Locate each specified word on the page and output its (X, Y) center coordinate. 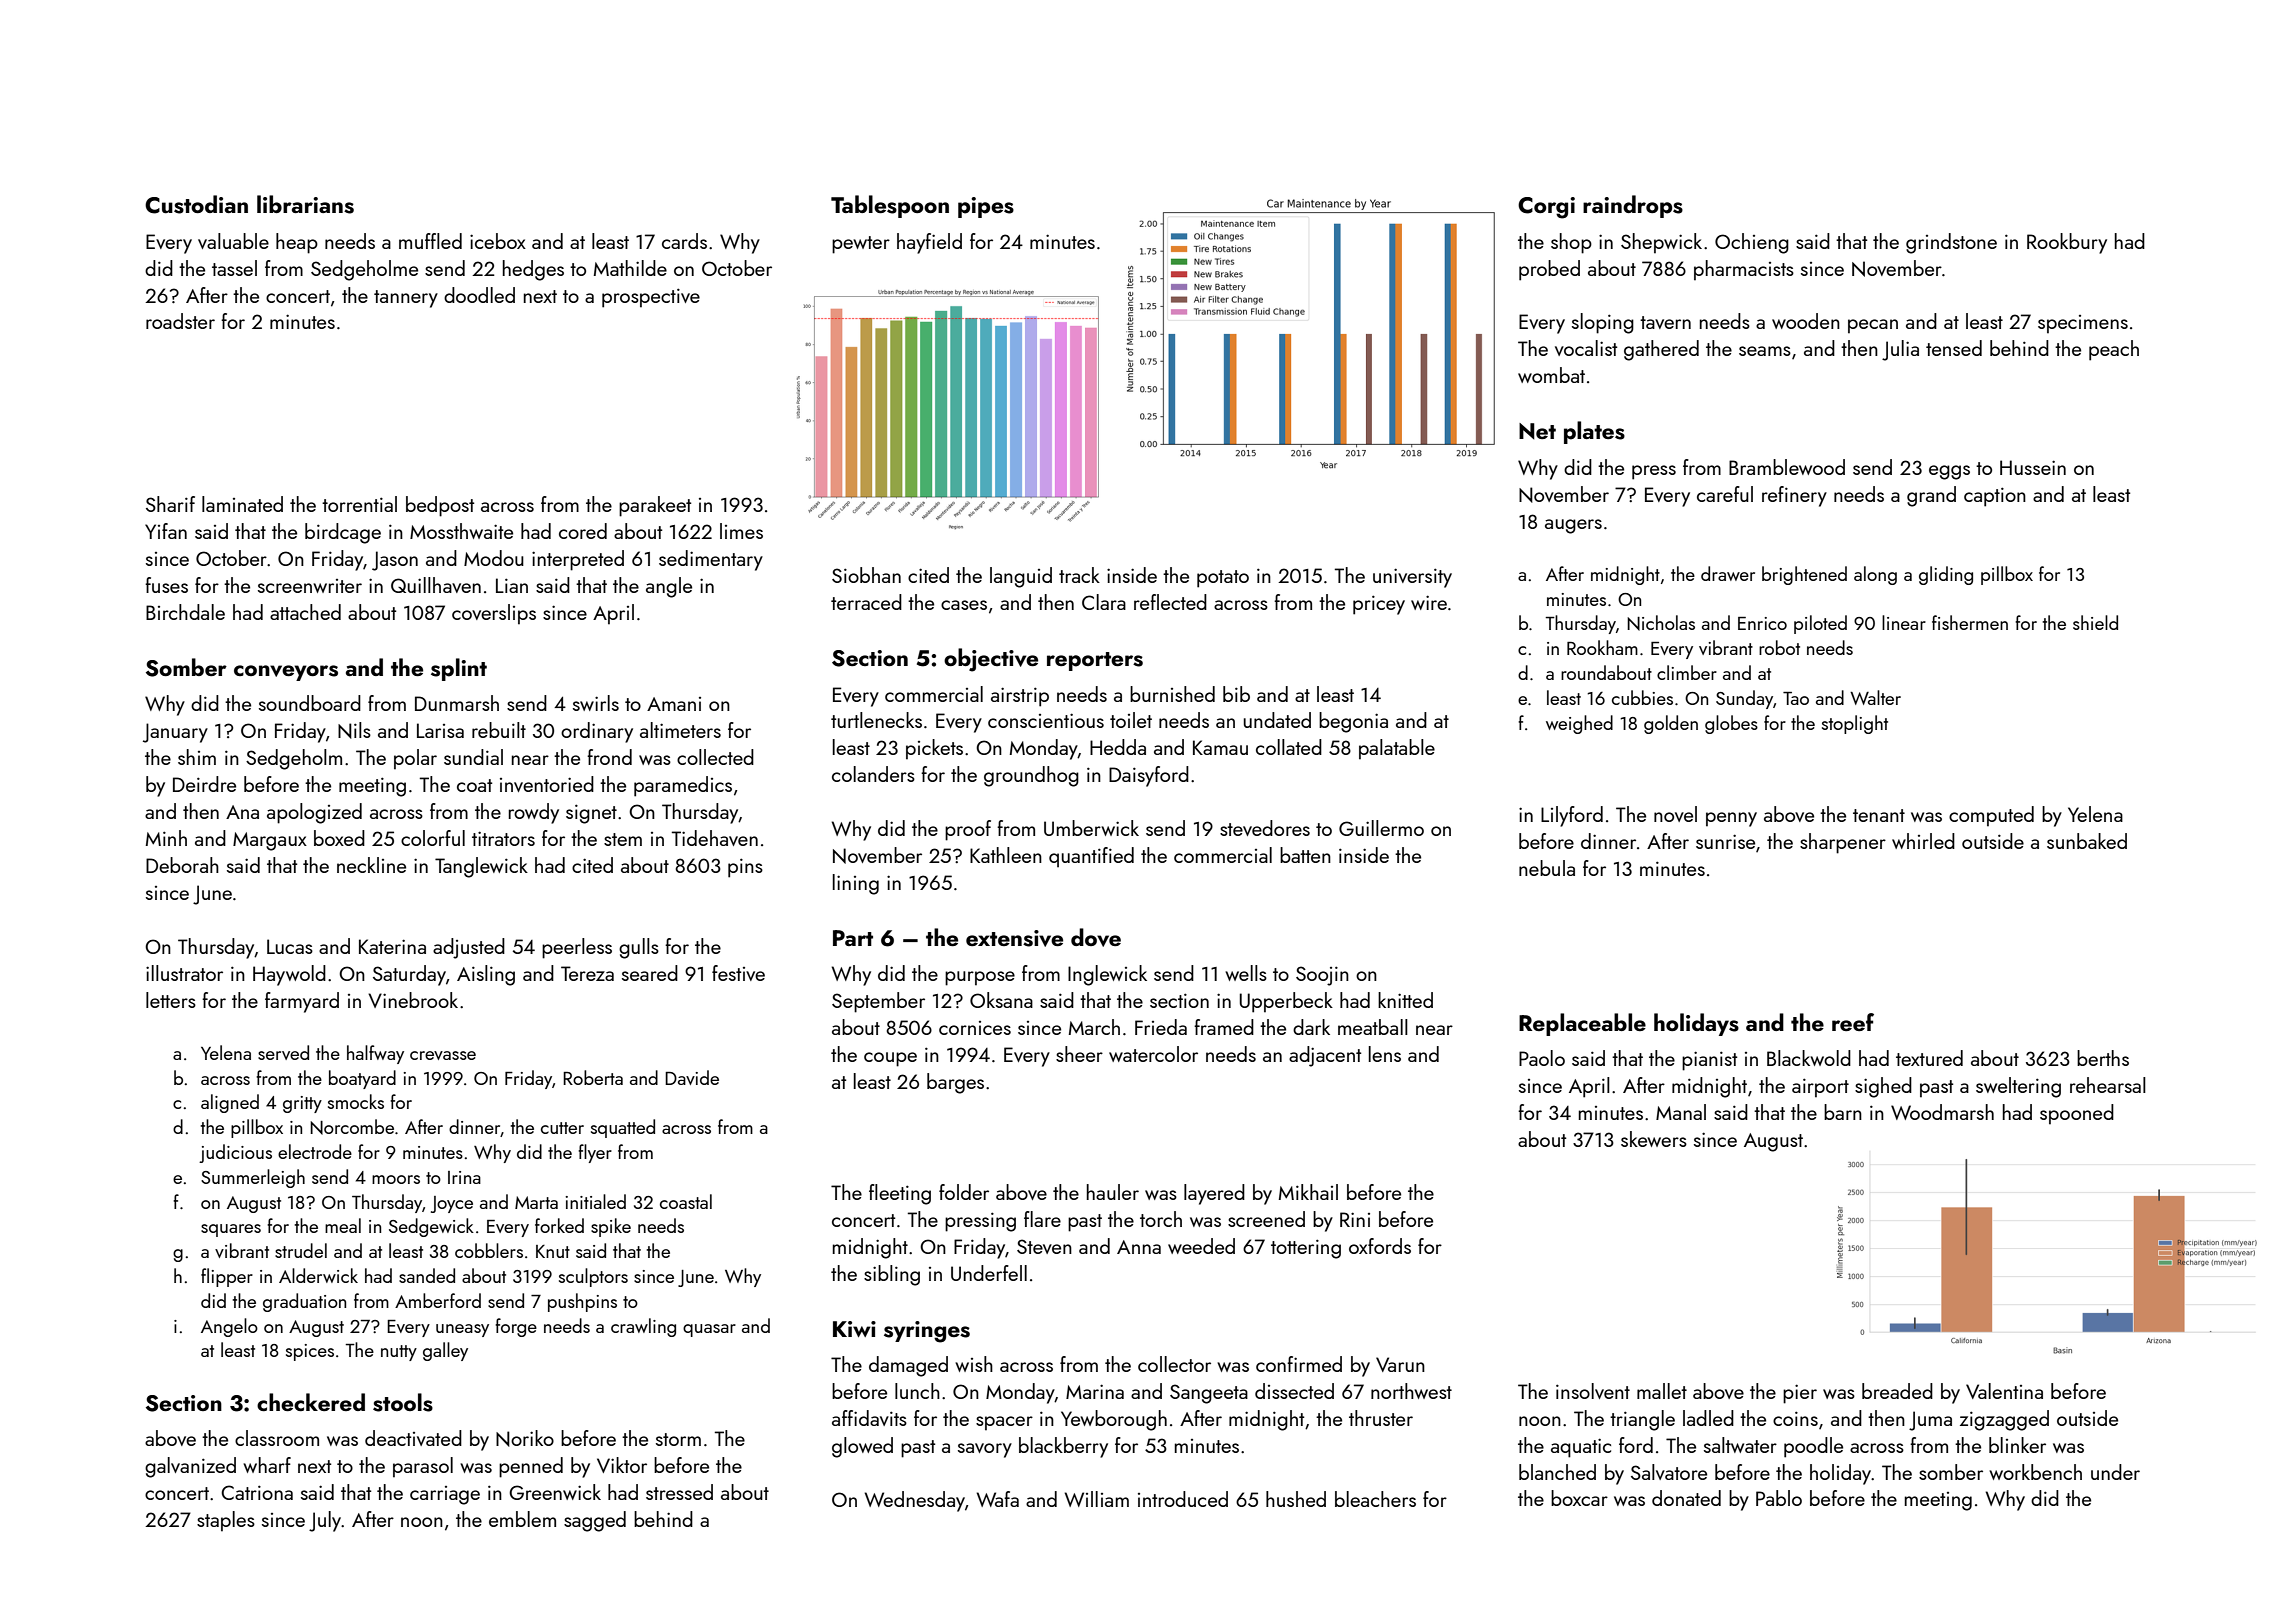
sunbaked (2087, 841)
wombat (1551, 375)
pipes (986, 207)
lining (856, 884)
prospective (651, 298)
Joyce (452, 1204)
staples (226, 1521)
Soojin (1322, 976)
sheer (1079, 1054)
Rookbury (2067, 243)
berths (2103, 1058)
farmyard (302, 1002)
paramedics (683, 786)
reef (1853, 1022)
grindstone (1951, 243)
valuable (233, 241)
